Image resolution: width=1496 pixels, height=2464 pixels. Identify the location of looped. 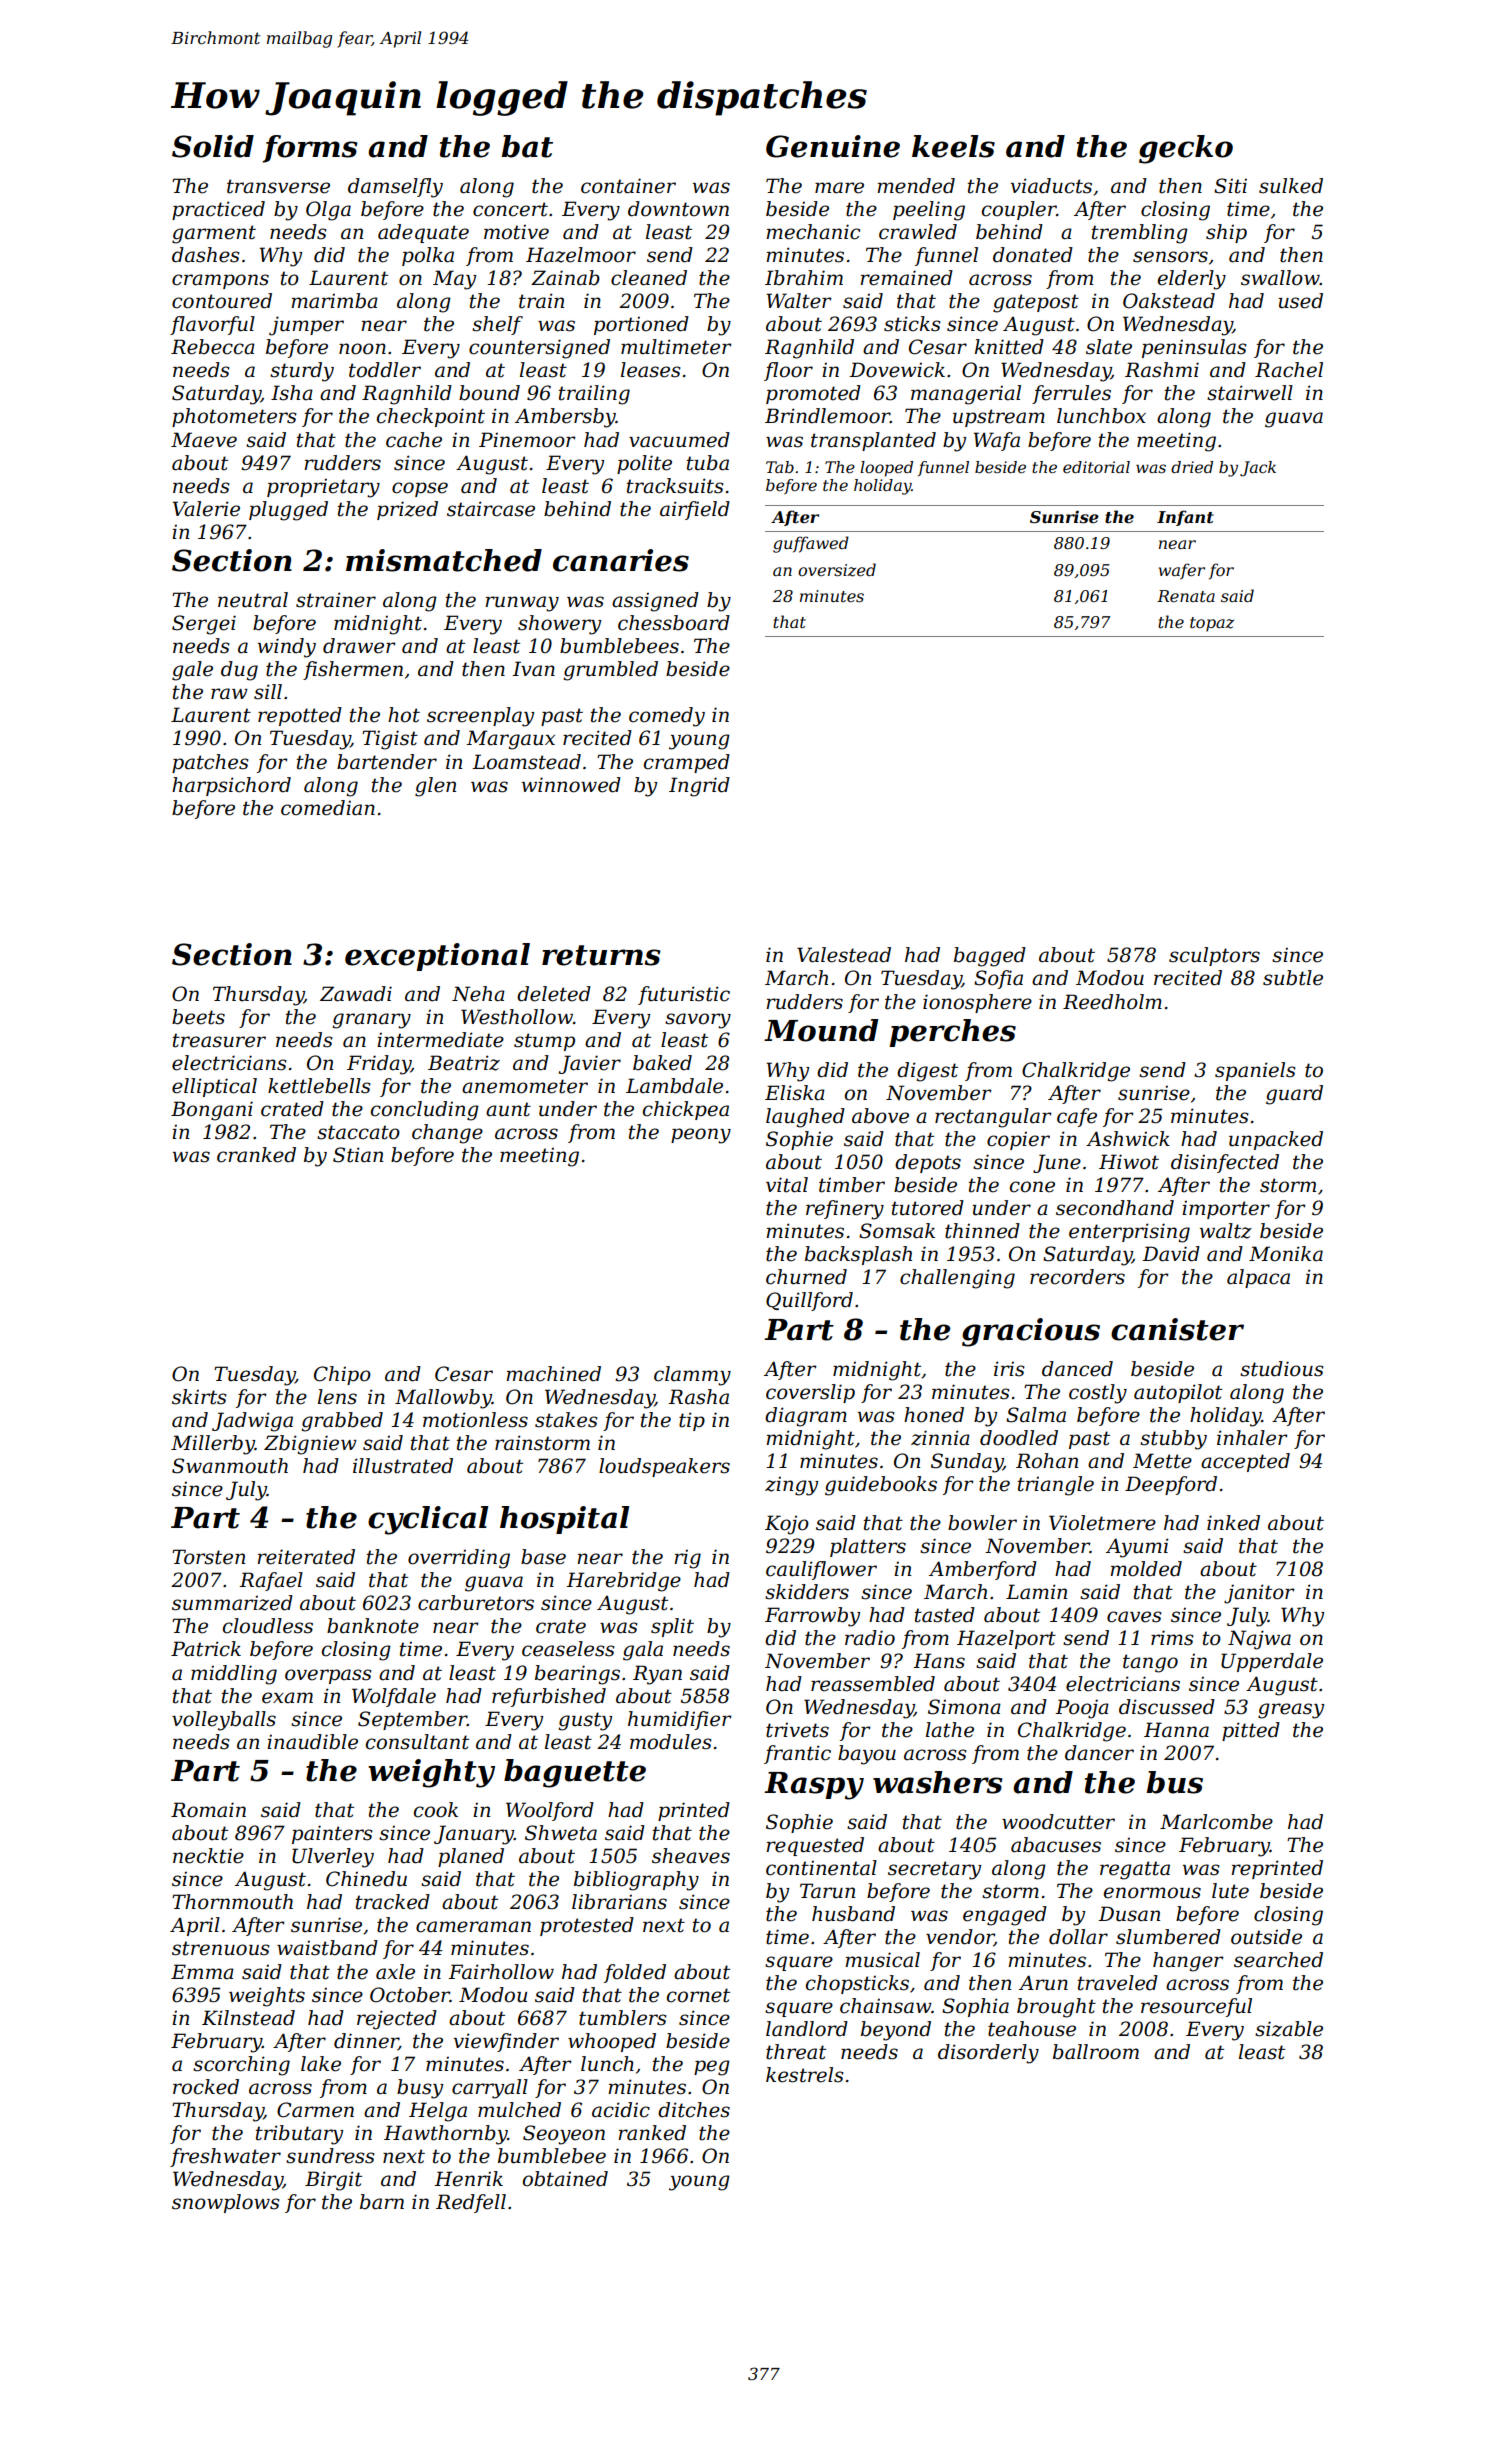
(886, 469).
